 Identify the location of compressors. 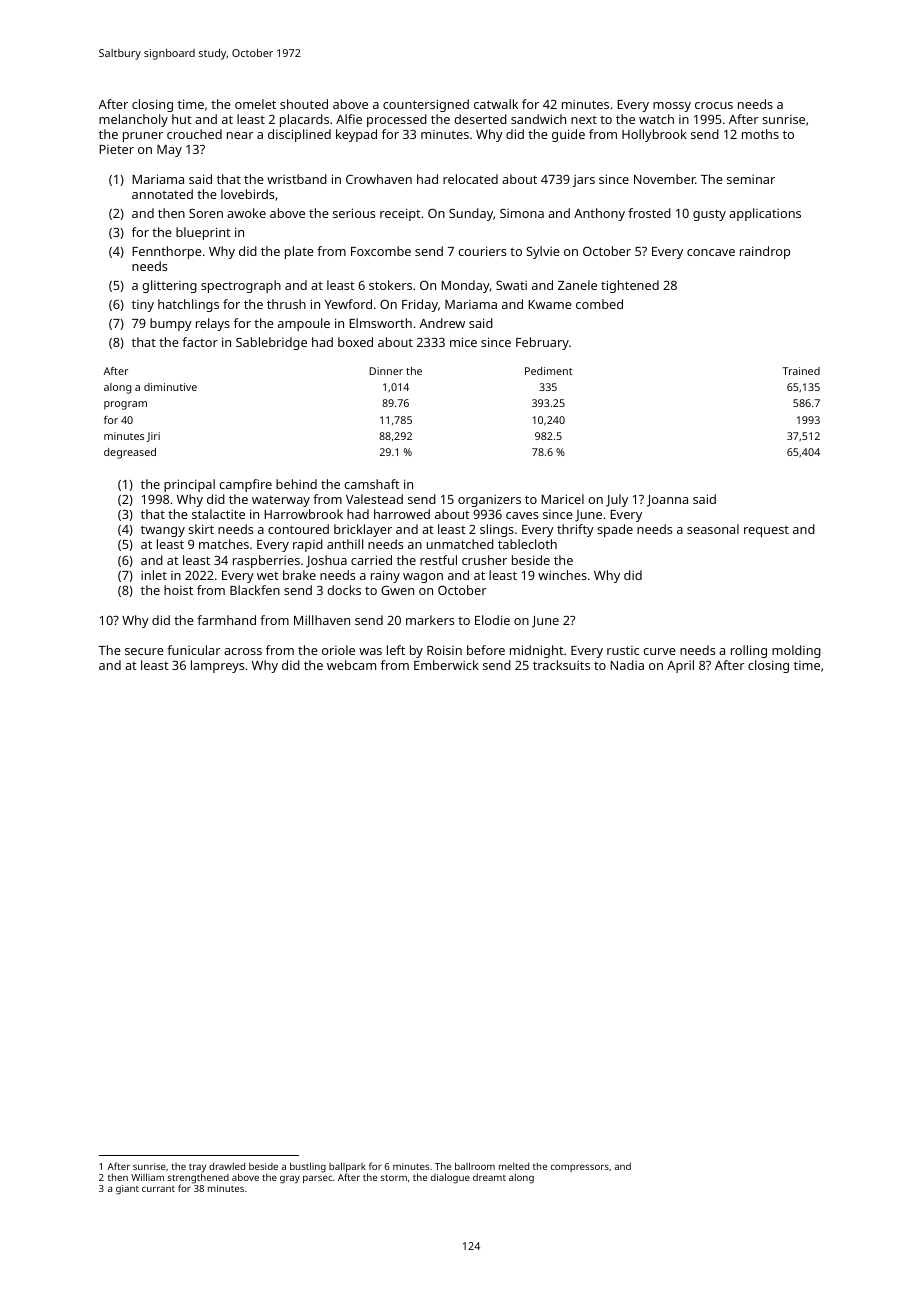
(580, 1168).
